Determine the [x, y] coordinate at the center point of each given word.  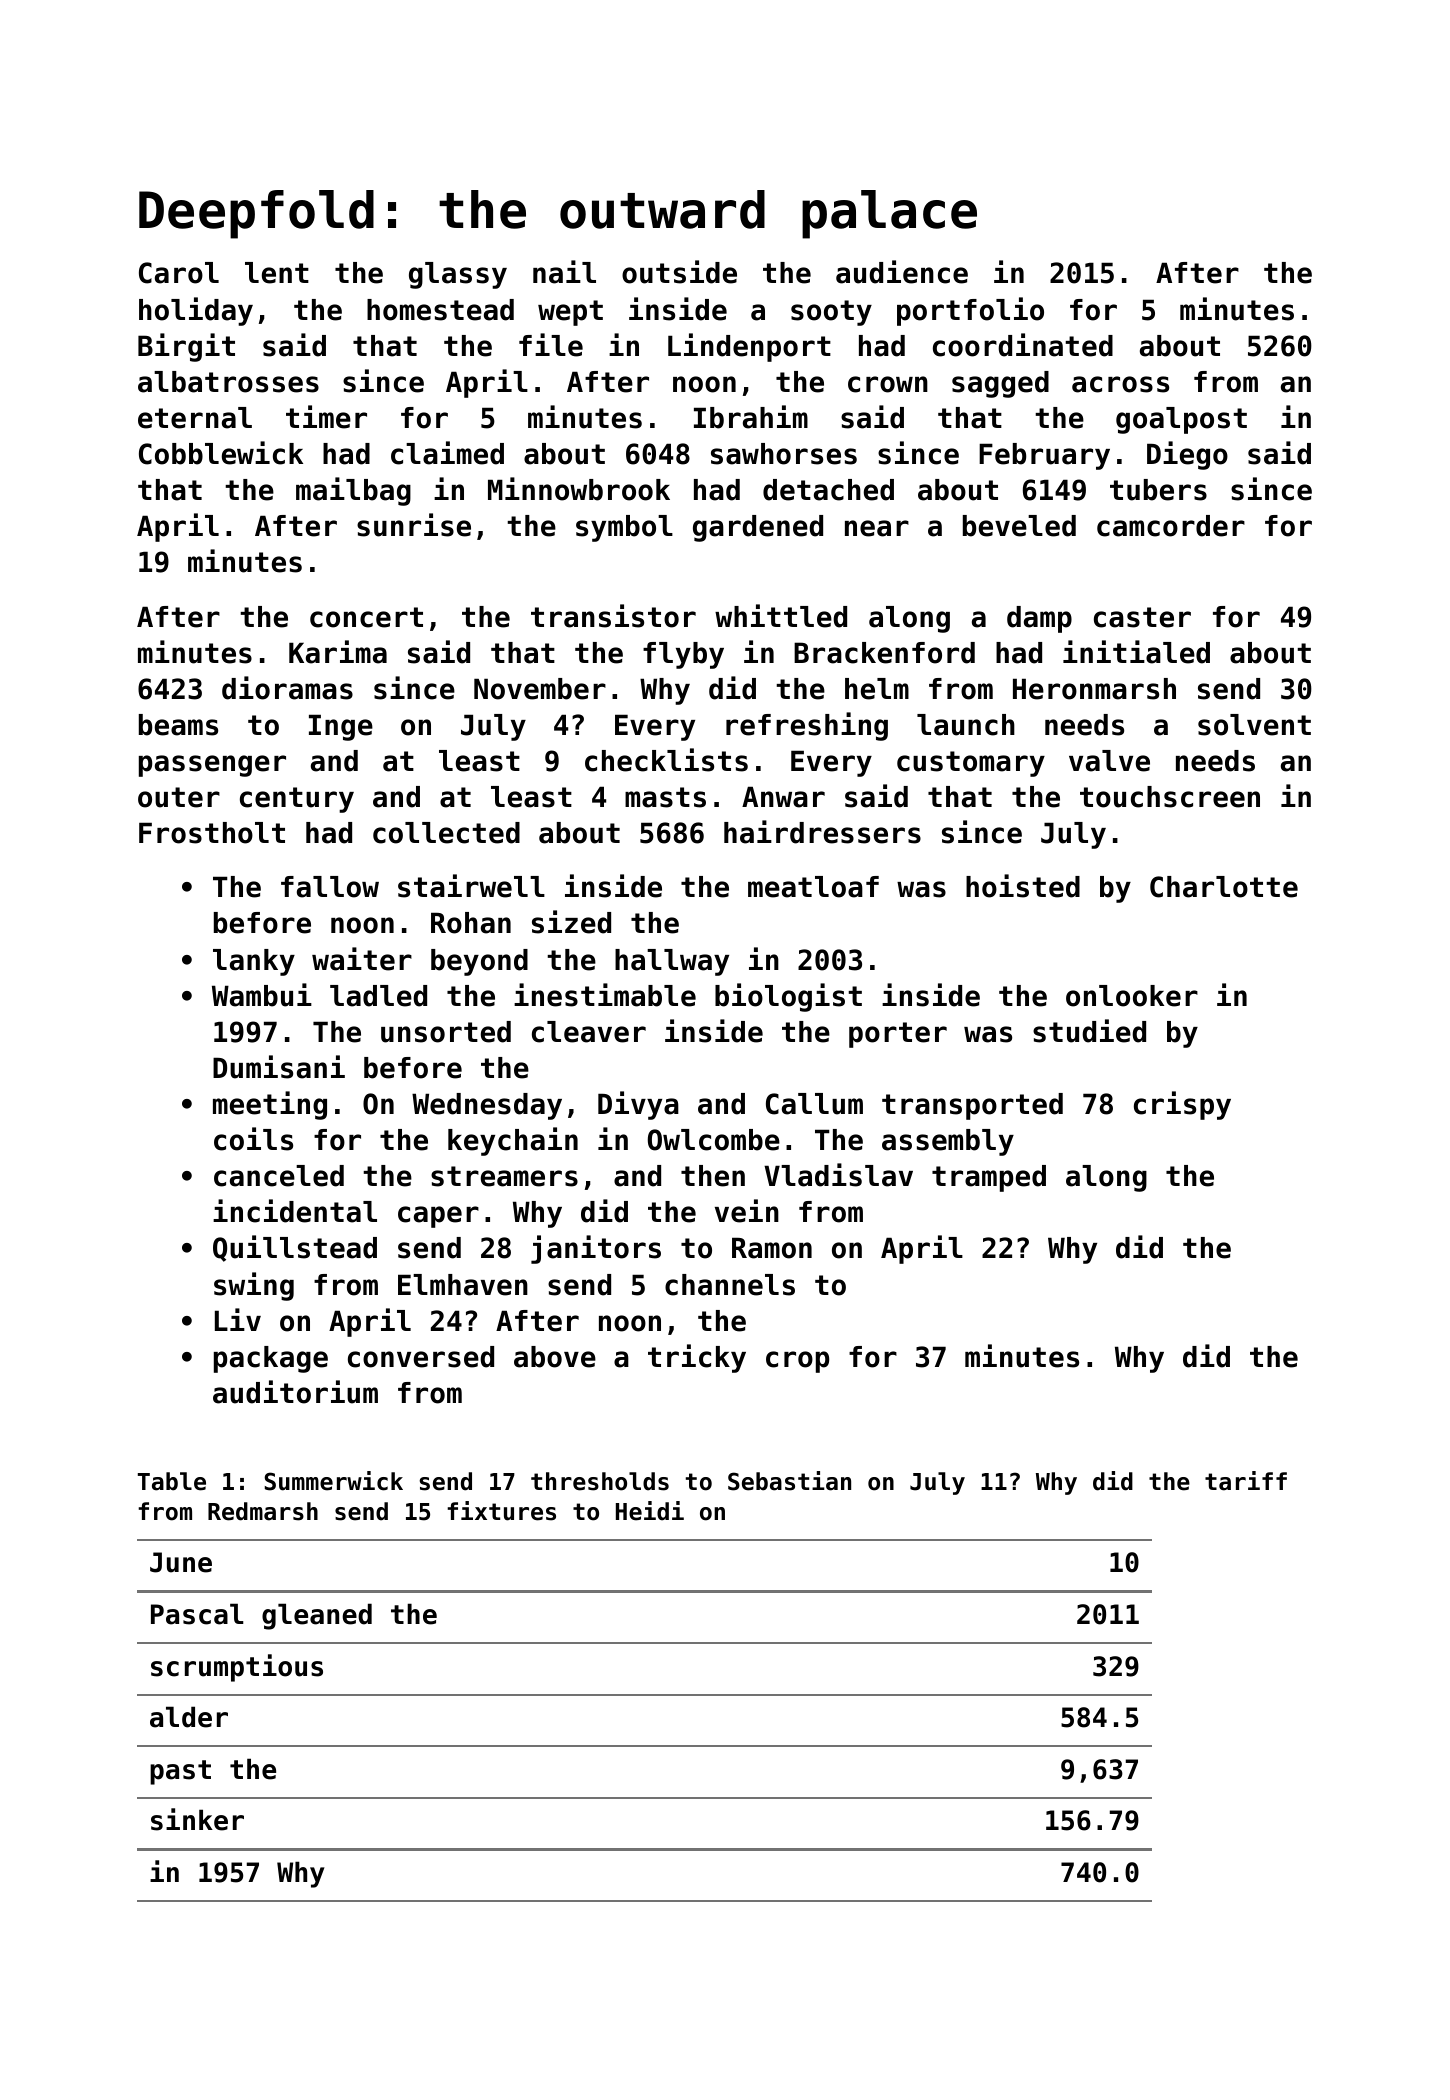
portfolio [970, 311]
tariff [1246, 1481]
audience [902, 272]
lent [277, 273]
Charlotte [1224, 887]
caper [438, 1217]
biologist [788, 997]
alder [189, 1717]
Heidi [650, 1511]
